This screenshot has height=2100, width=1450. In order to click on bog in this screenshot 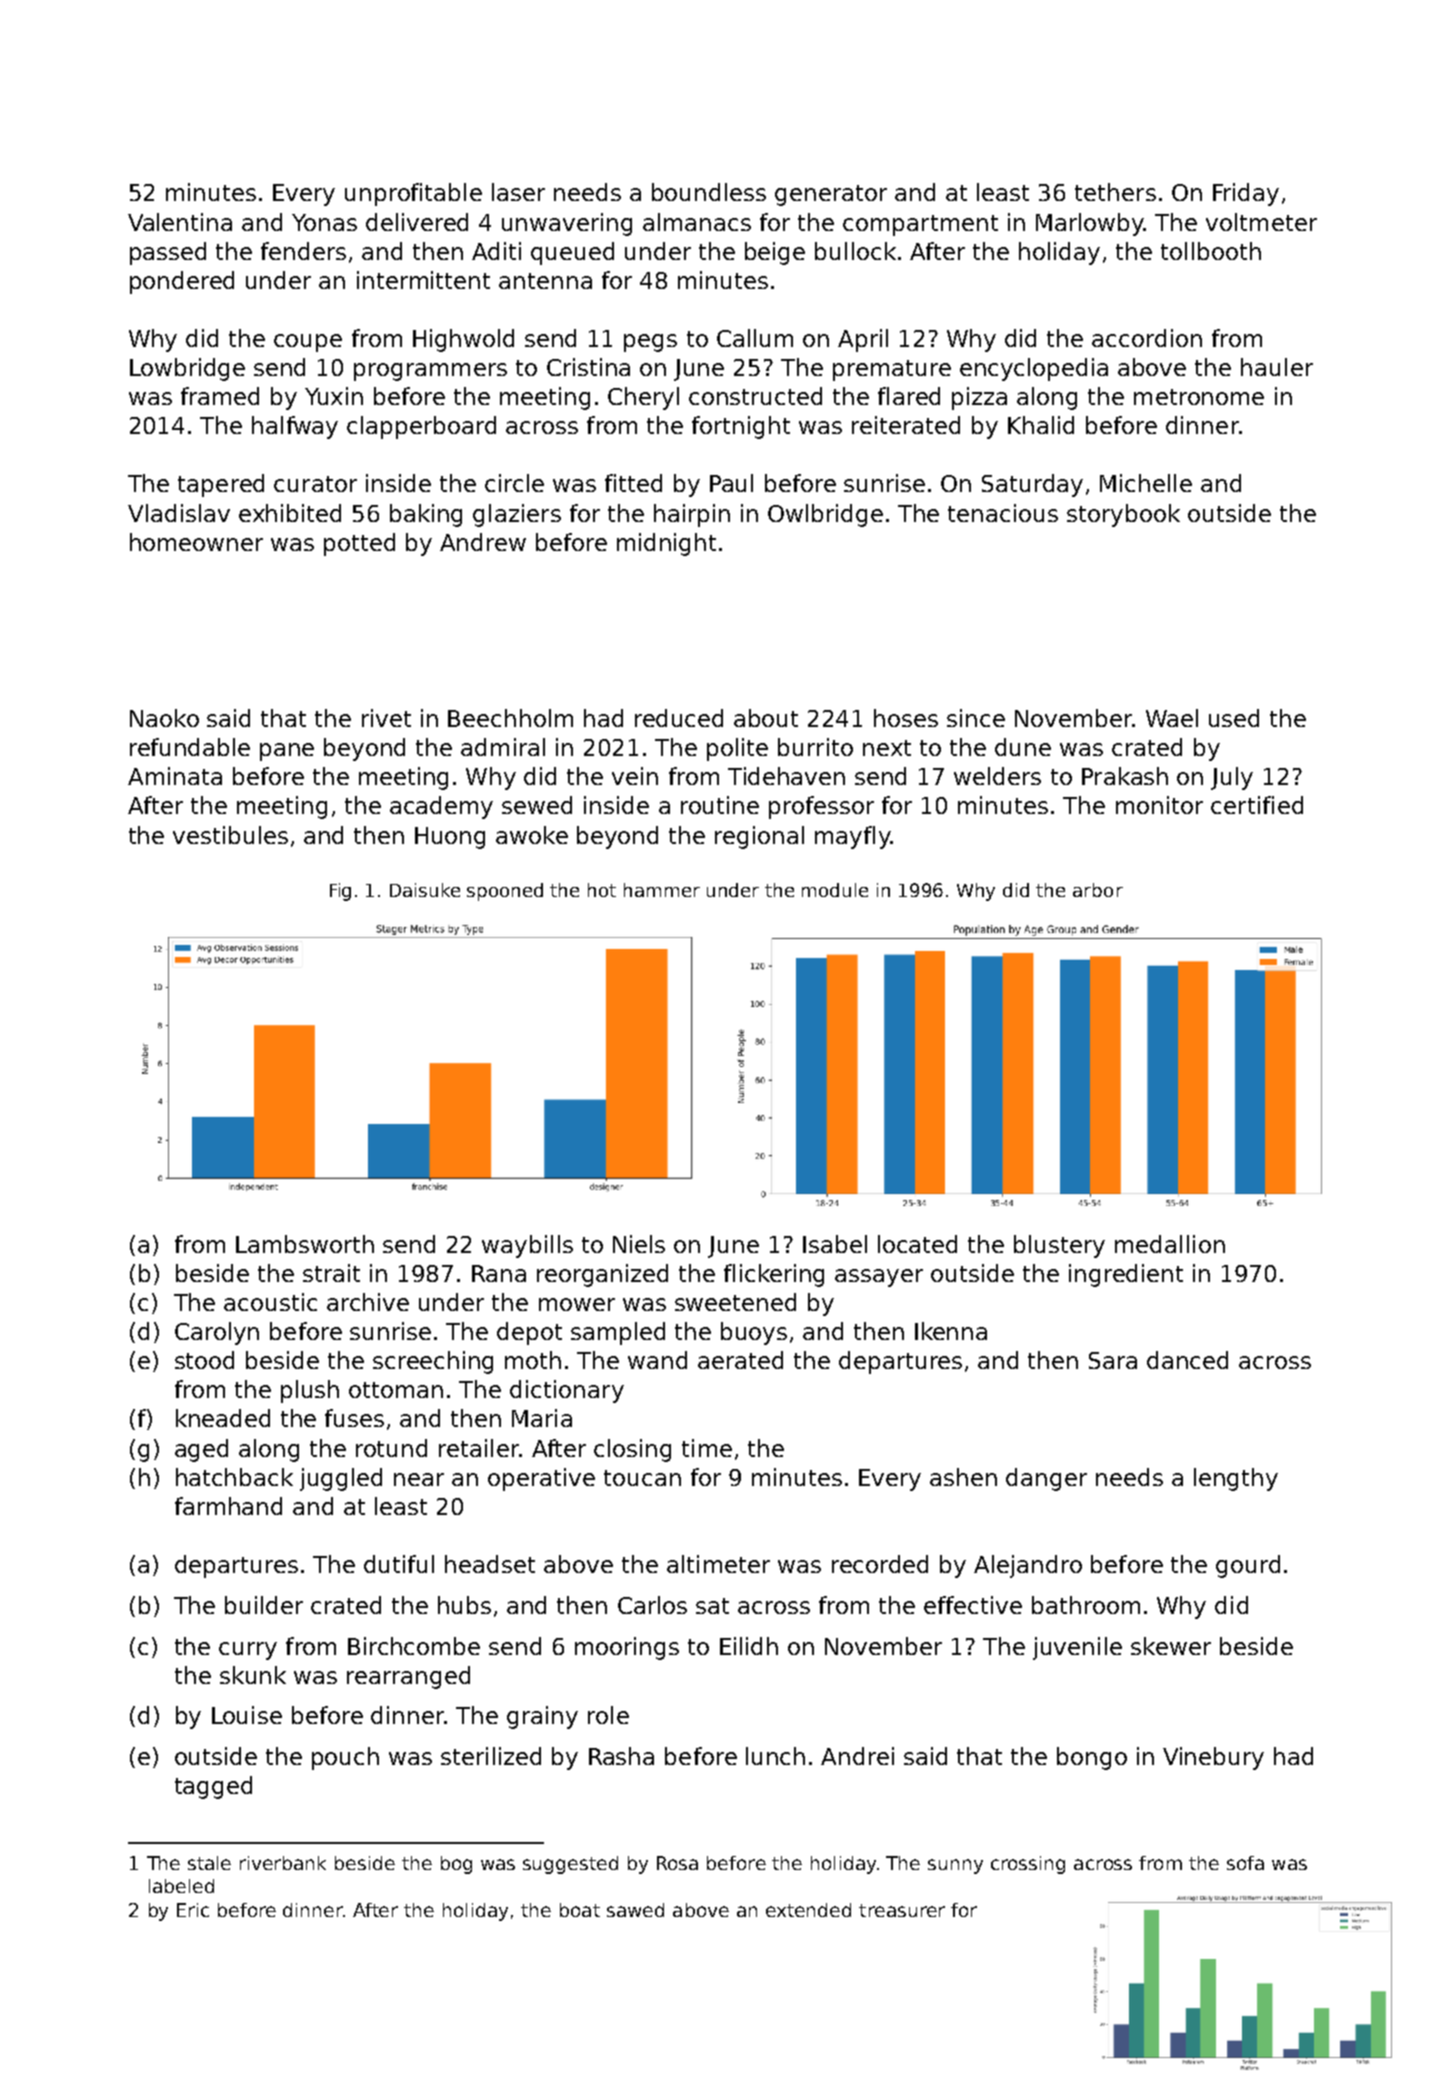, I will do `click(456, 1865)`.
